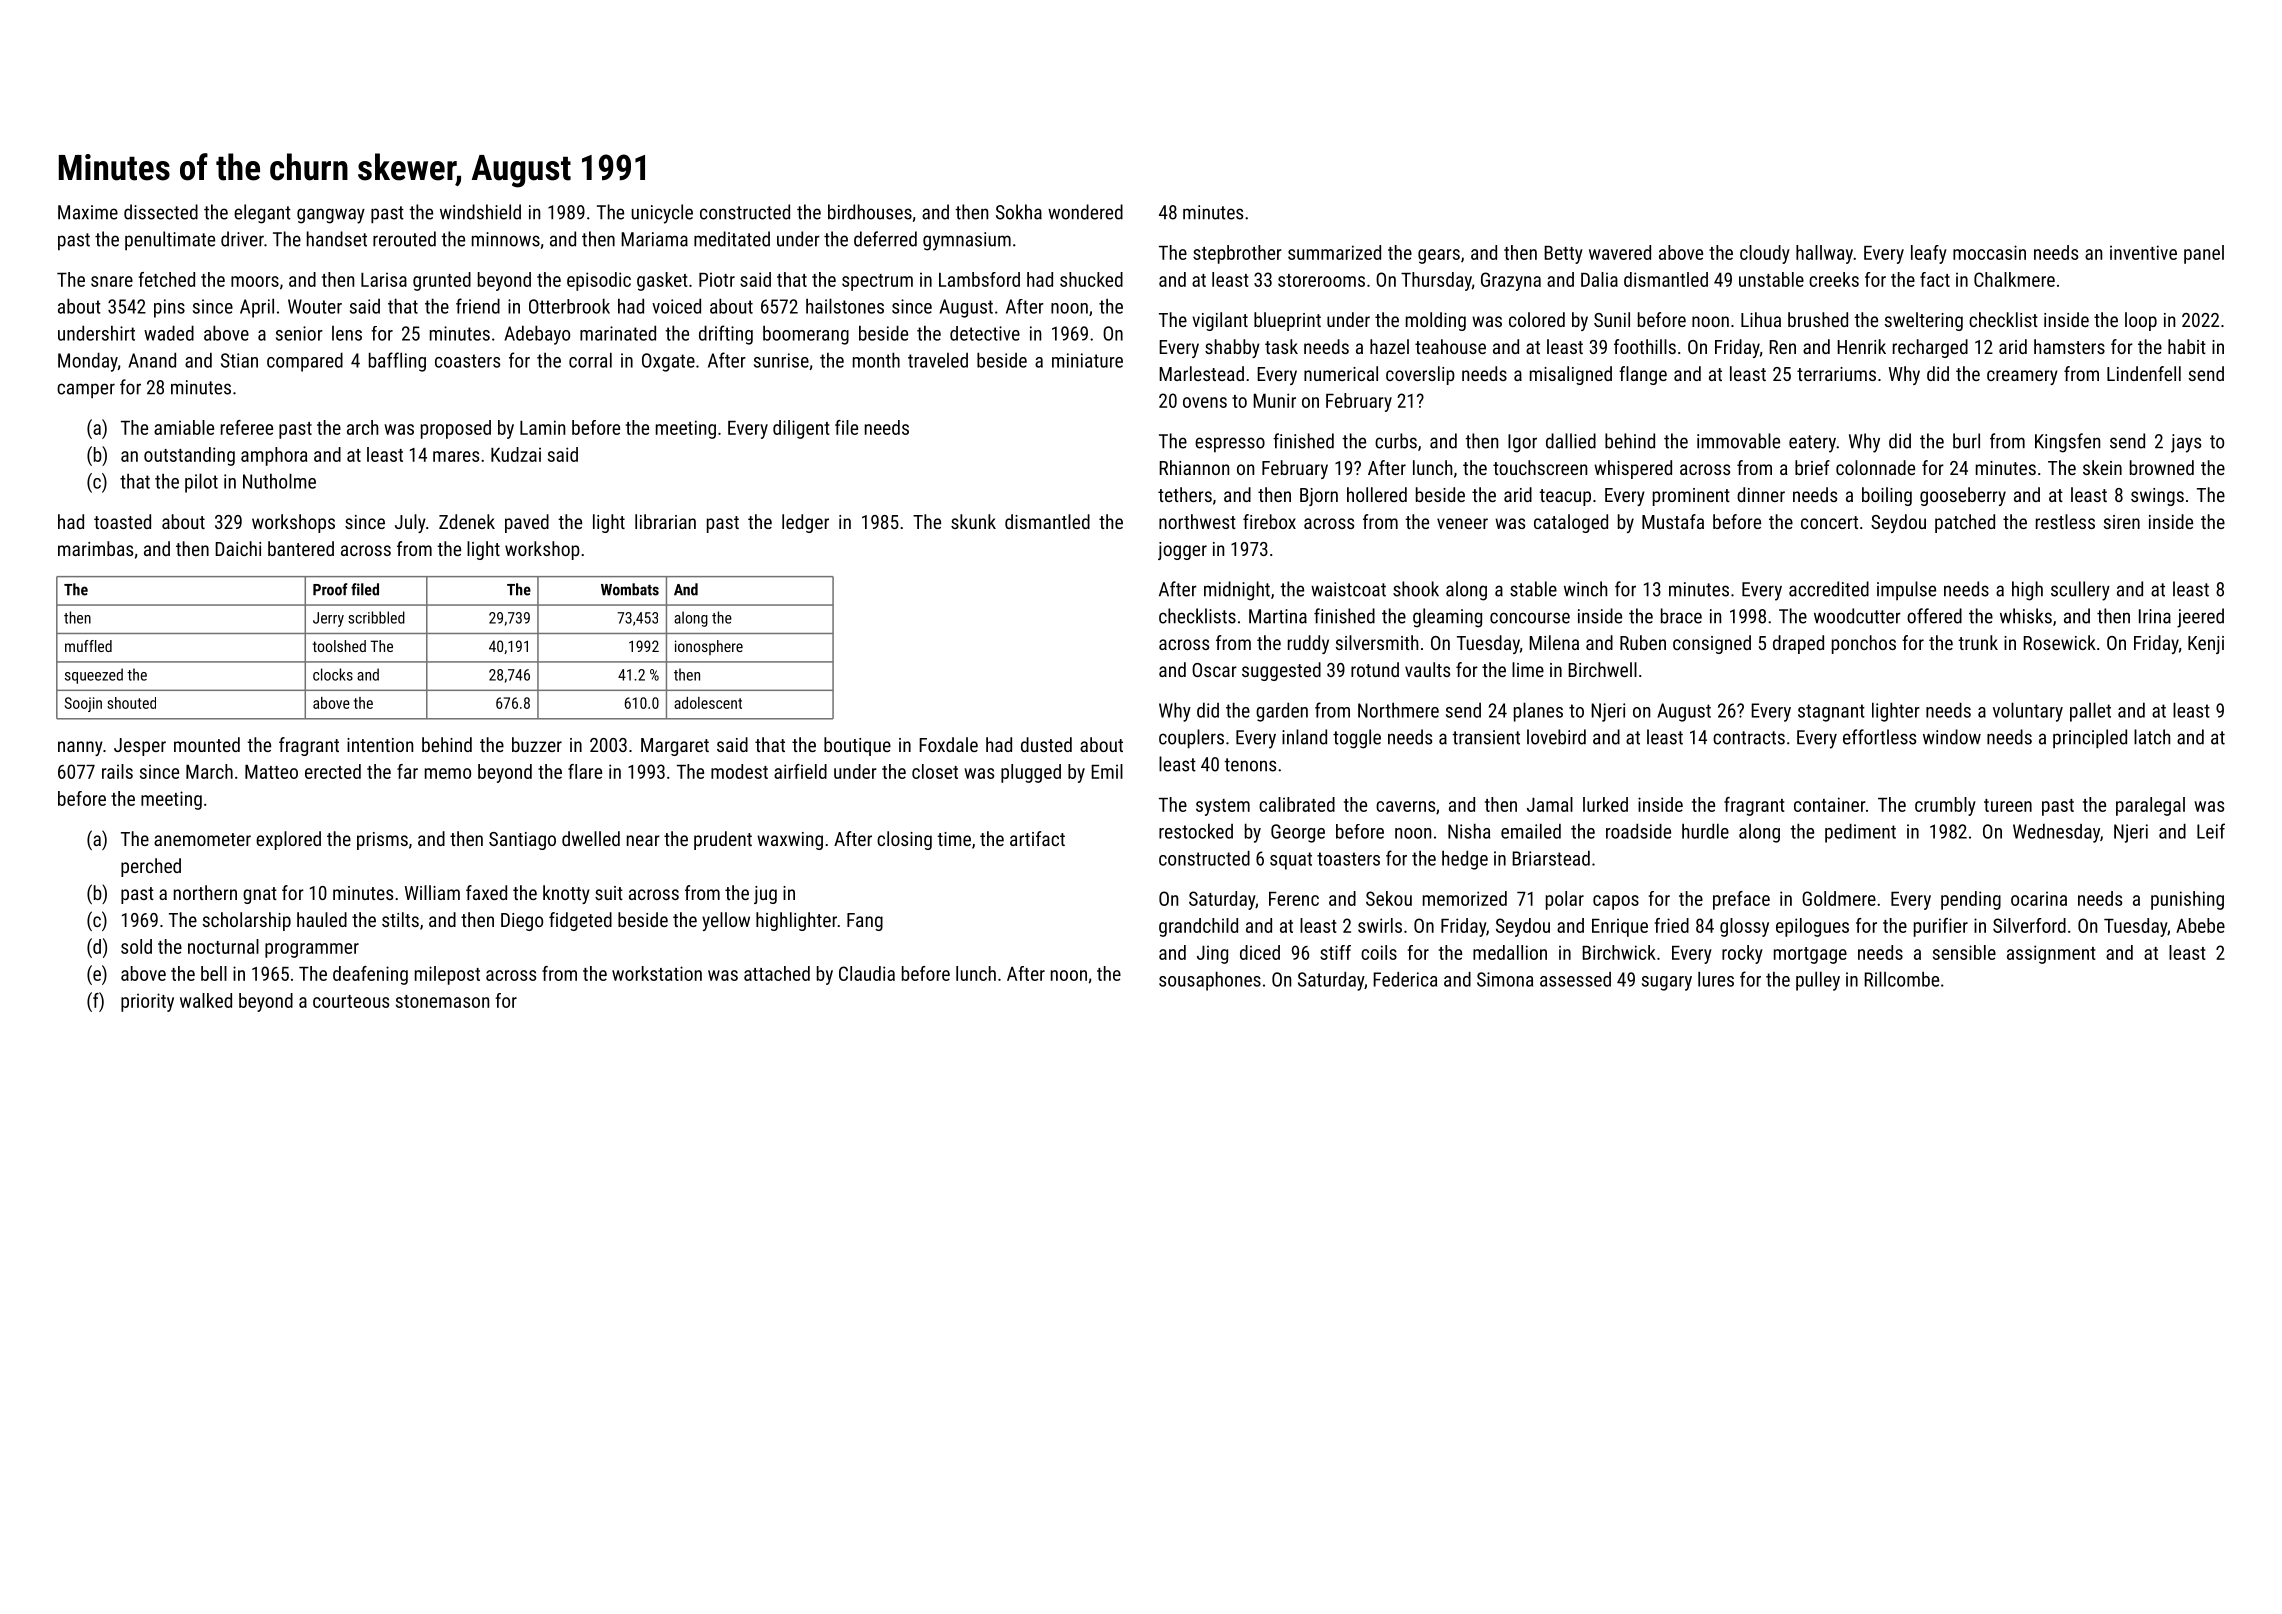 This screenshot has width=2282, height=1614. Describe the element at coordinates (1274, 400) in the screenshot. I see `Munir` at that location.
